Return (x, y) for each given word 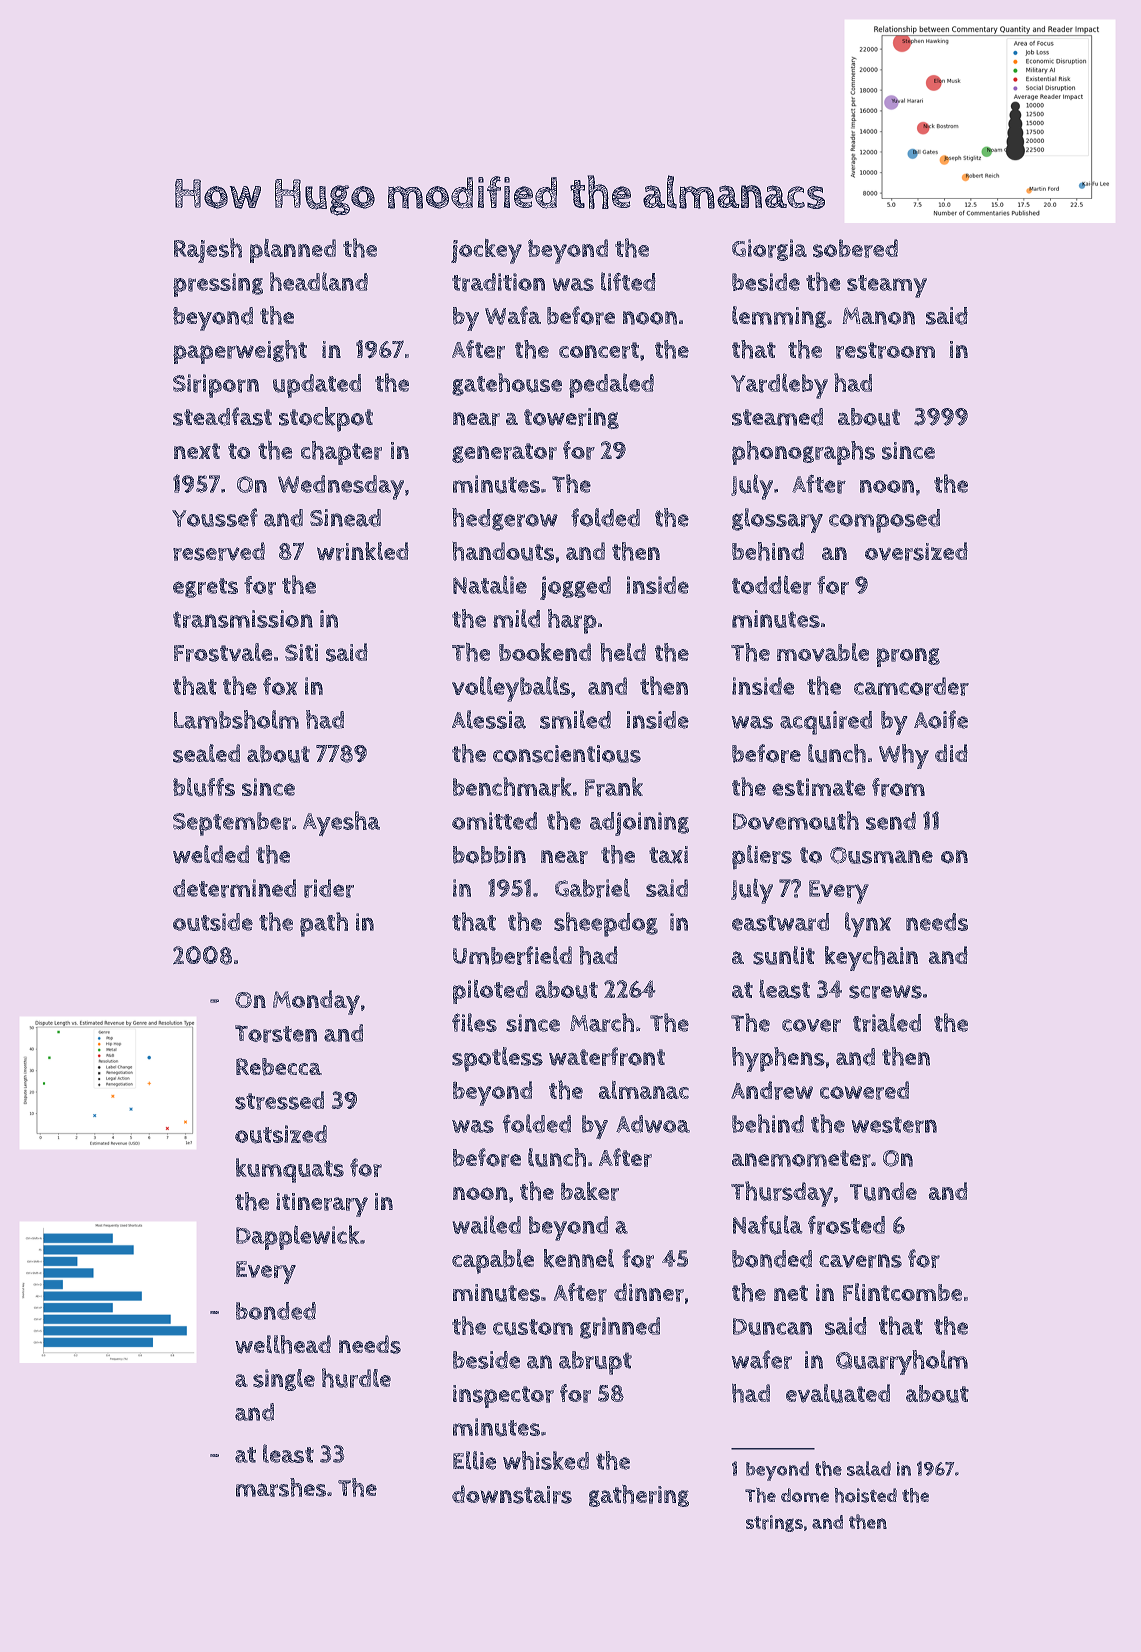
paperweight (240, 352)
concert (599, 350)
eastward (780, 922)
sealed (206, 753)
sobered (855, 248)
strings (774, 1523)
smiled (575, 719)
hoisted (866, 1495)
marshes (281, 1487)
